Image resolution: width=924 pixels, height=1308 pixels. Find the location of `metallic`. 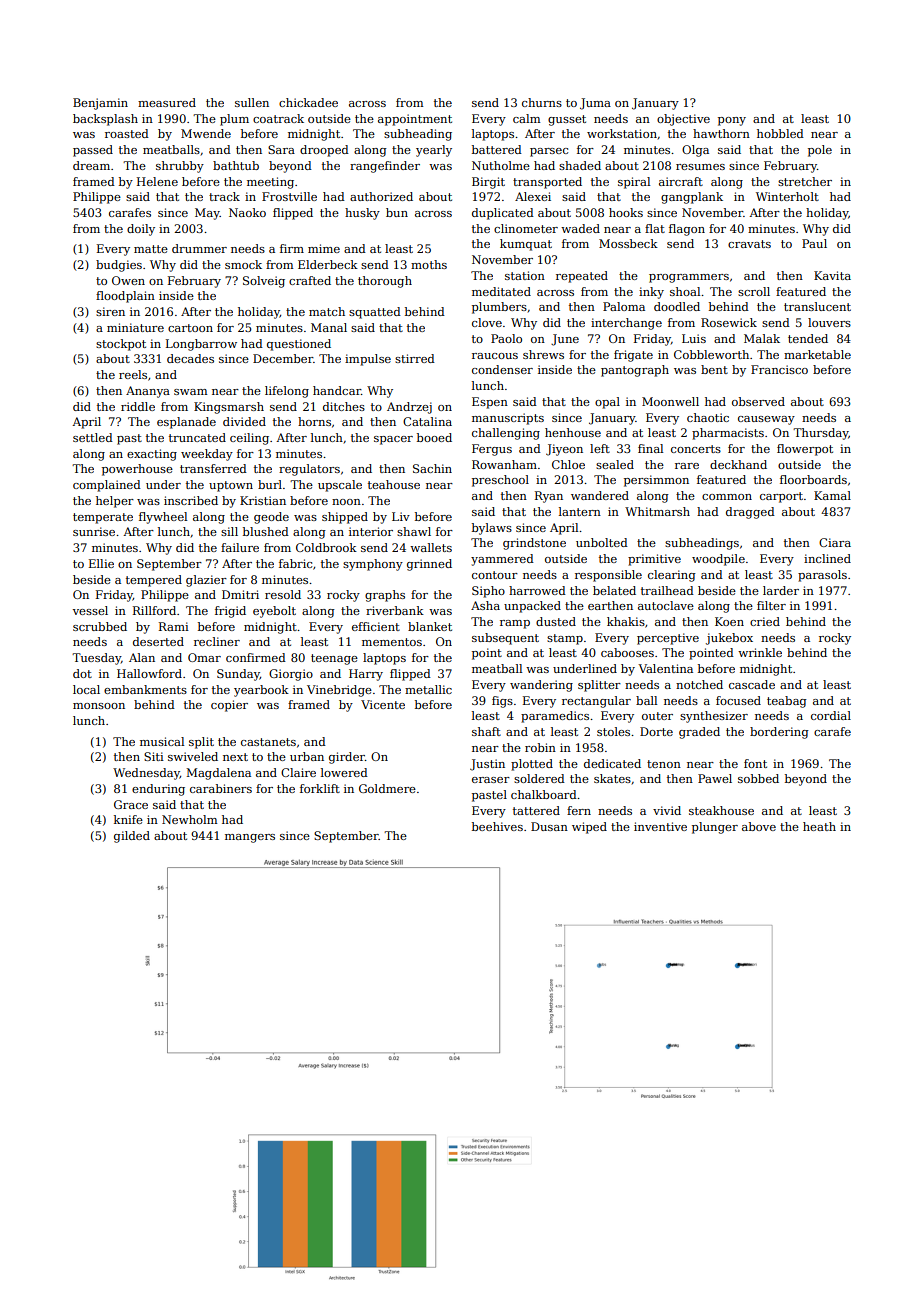

metallic is located at coordinates (428, 689).
